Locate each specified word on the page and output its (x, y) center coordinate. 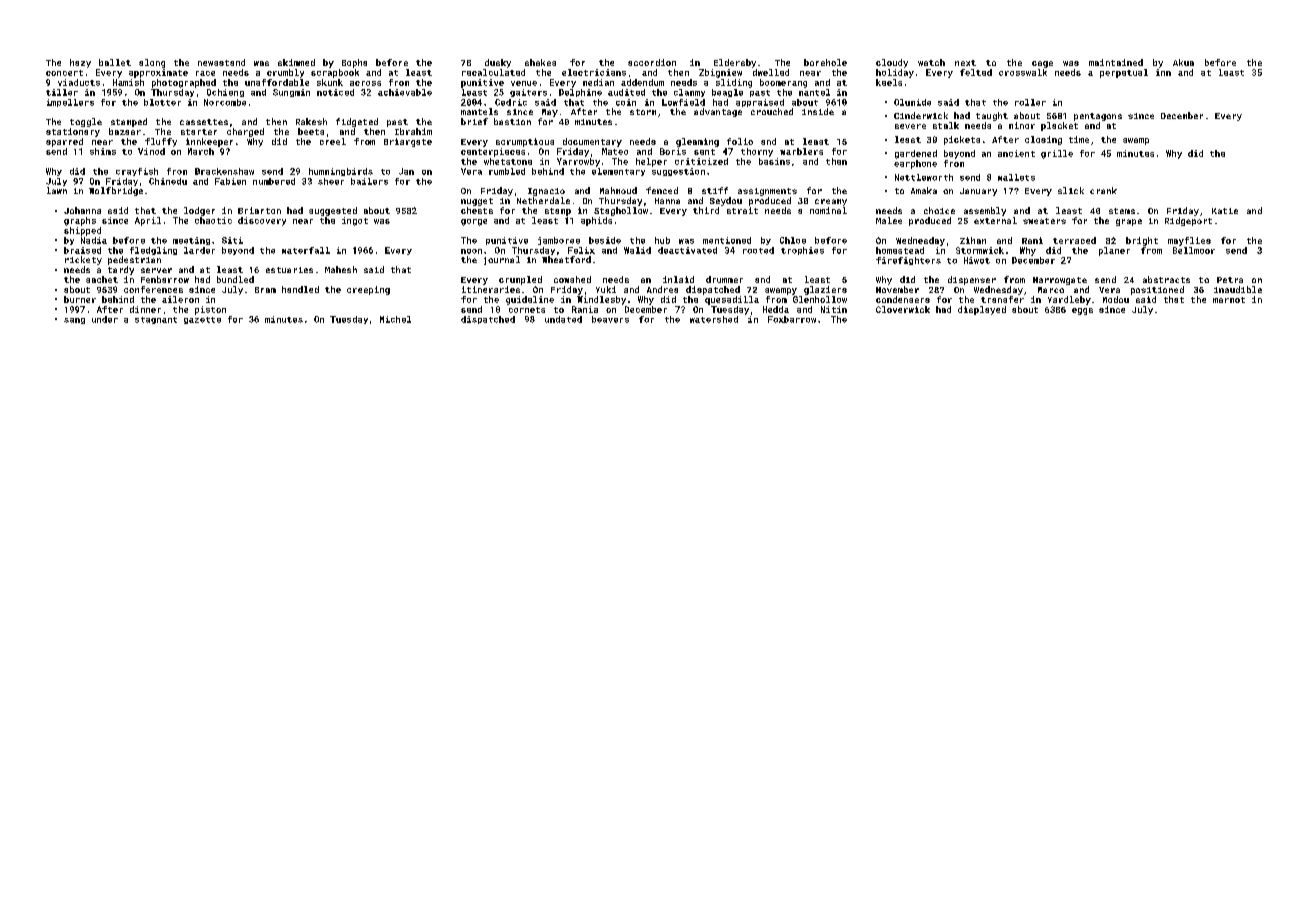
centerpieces (493, 152)
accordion (652, 62)
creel (333, 141)
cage (1042, 64)
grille (1057, 154)
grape (1129, 222)
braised (82, 250)
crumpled (520, 280)
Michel (395, 319)
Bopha (354, 63)
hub (662, 240)
